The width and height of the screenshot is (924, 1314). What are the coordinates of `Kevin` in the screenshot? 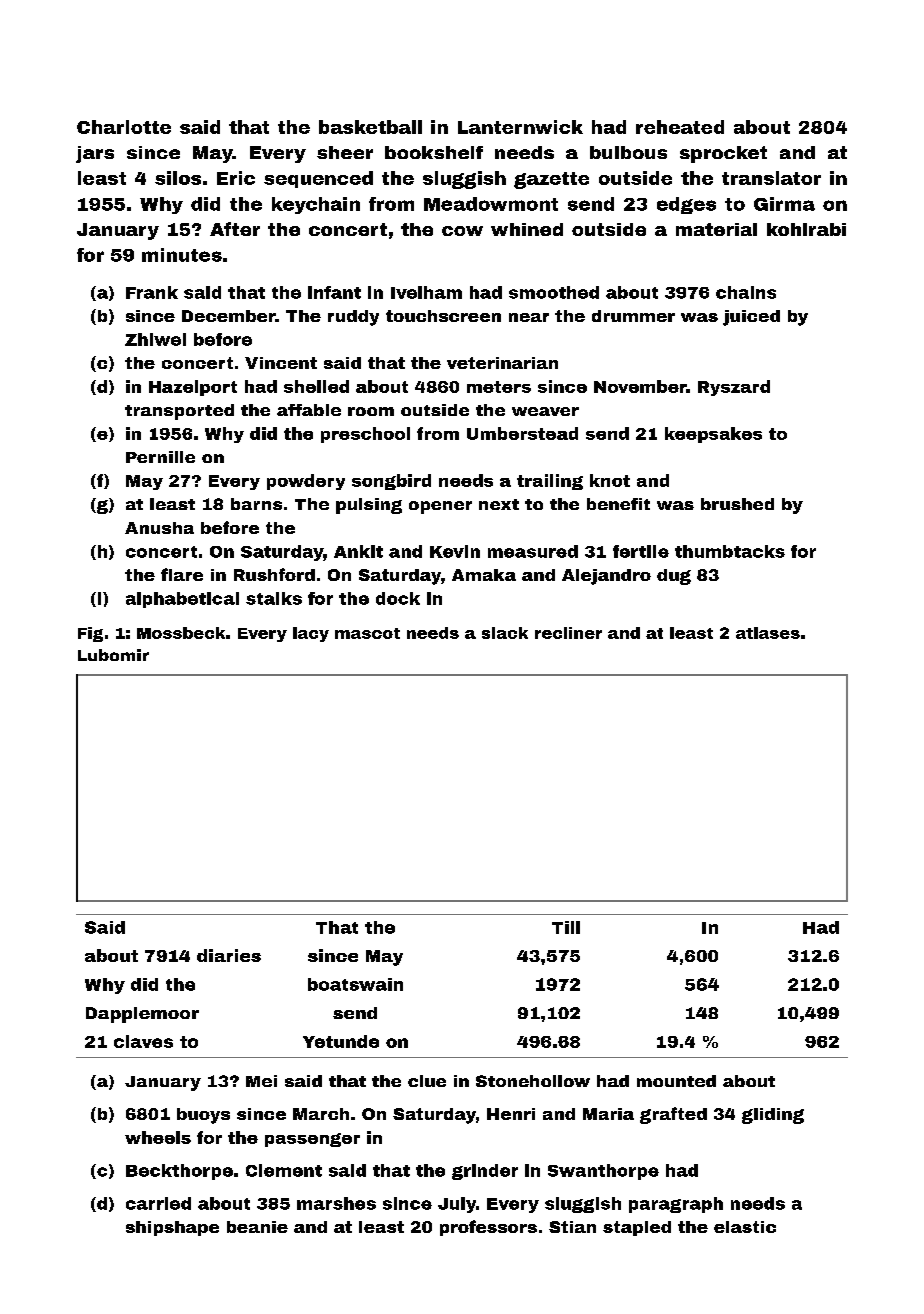 It's located at (455, 551).
